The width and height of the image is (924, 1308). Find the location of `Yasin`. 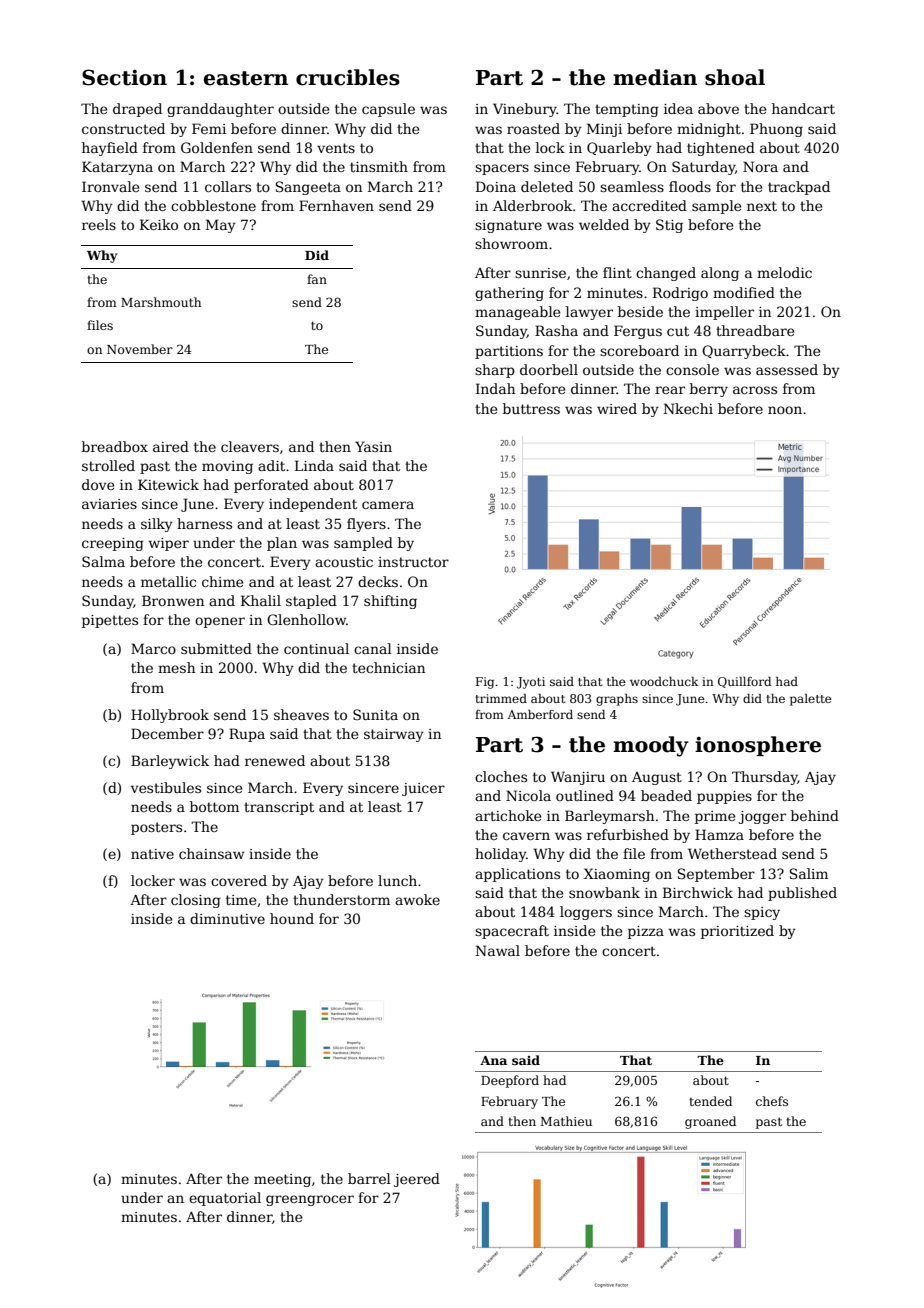

Yasin is located at coordinates (373, 446).
